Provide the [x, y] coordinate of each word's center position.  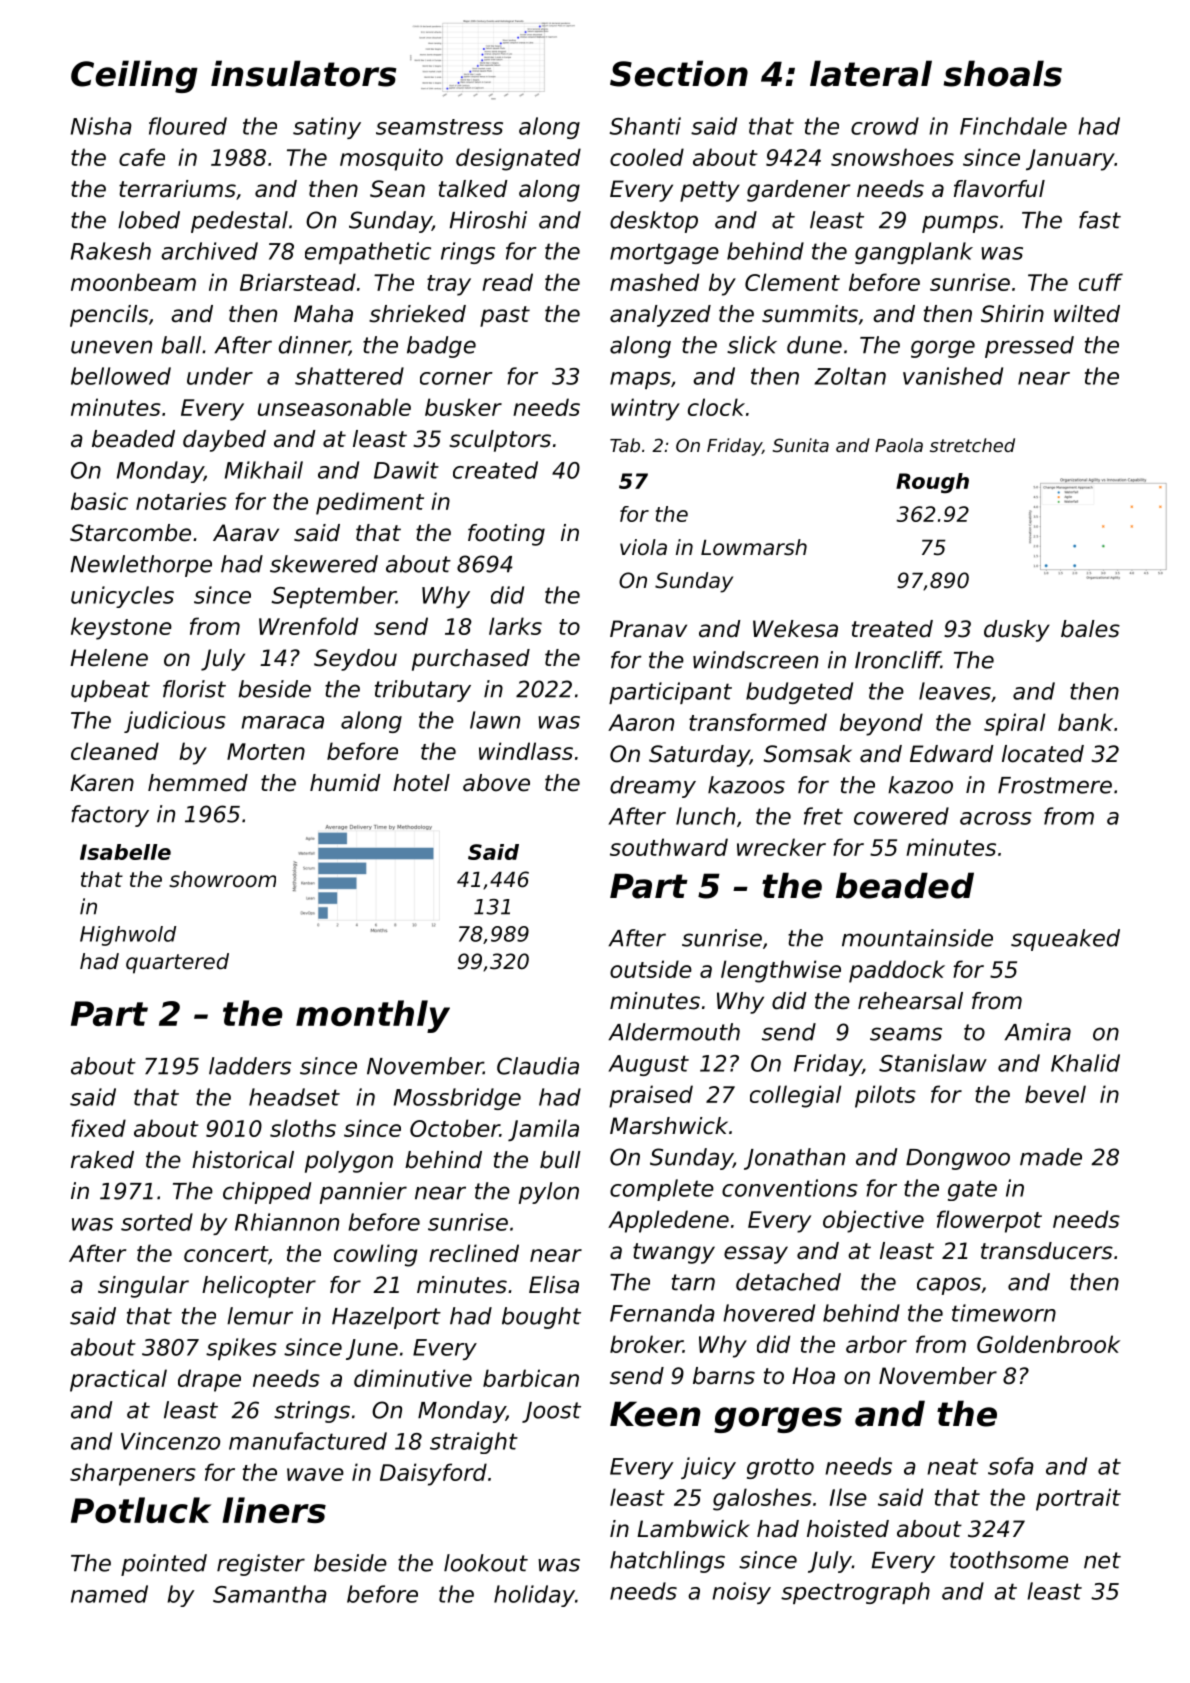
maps [640, 380]
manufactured [308, 1441]
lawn [495, 720]
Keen [655, 1414]
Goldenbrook [1048, 1344]
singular [143, 1287]
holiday [534, 1596]
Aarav [246, 533]
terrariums [177, 189]
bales [1090, 629]
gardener [798, 191]
